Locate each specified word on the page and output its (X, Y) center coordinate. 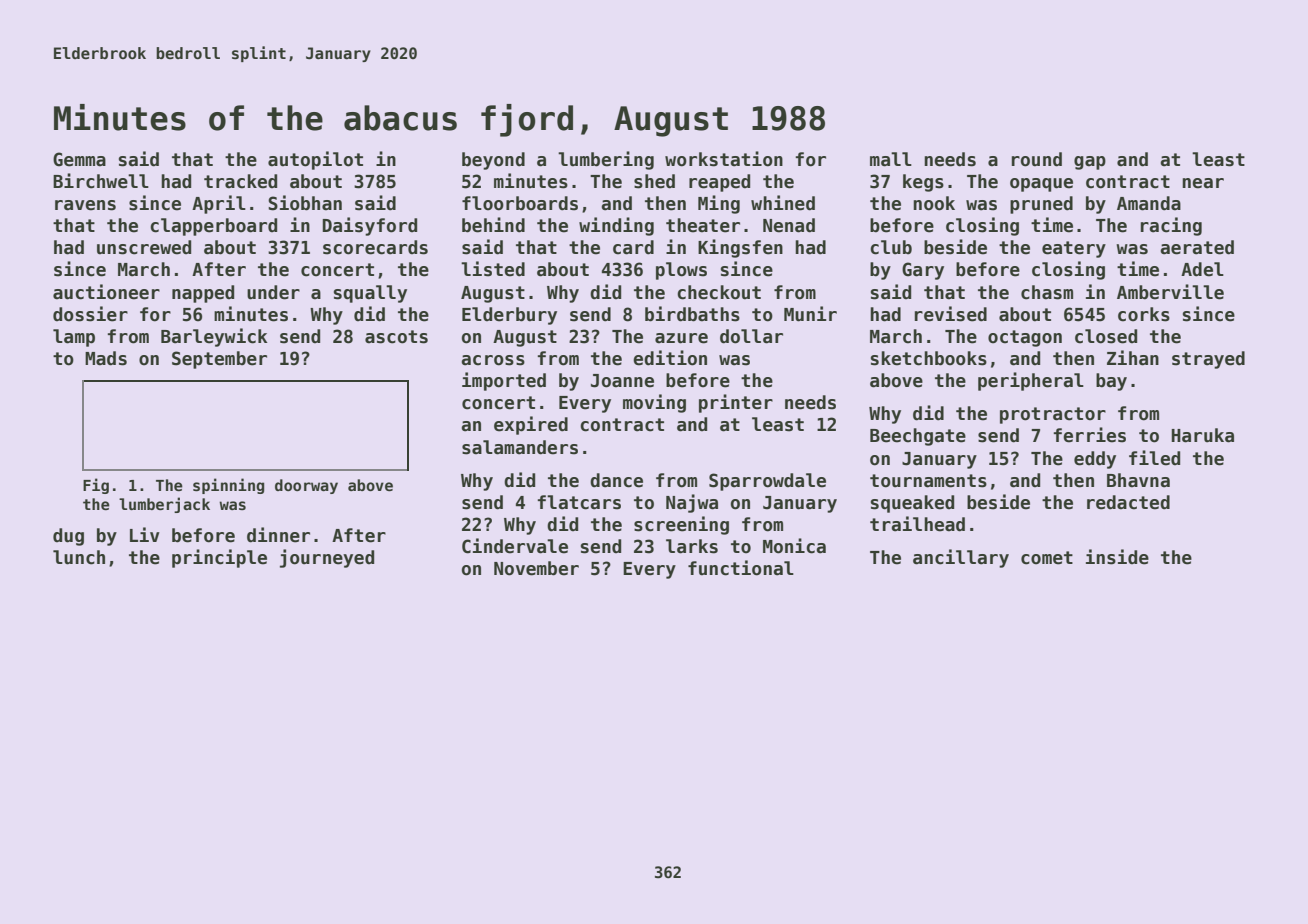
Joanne (622, 381)
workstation (724, 159)
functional (741, 568)
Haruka (1202, 435)
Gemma (79, 159)
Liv (145, 534)
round (1037, 159)
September (219, 360)
